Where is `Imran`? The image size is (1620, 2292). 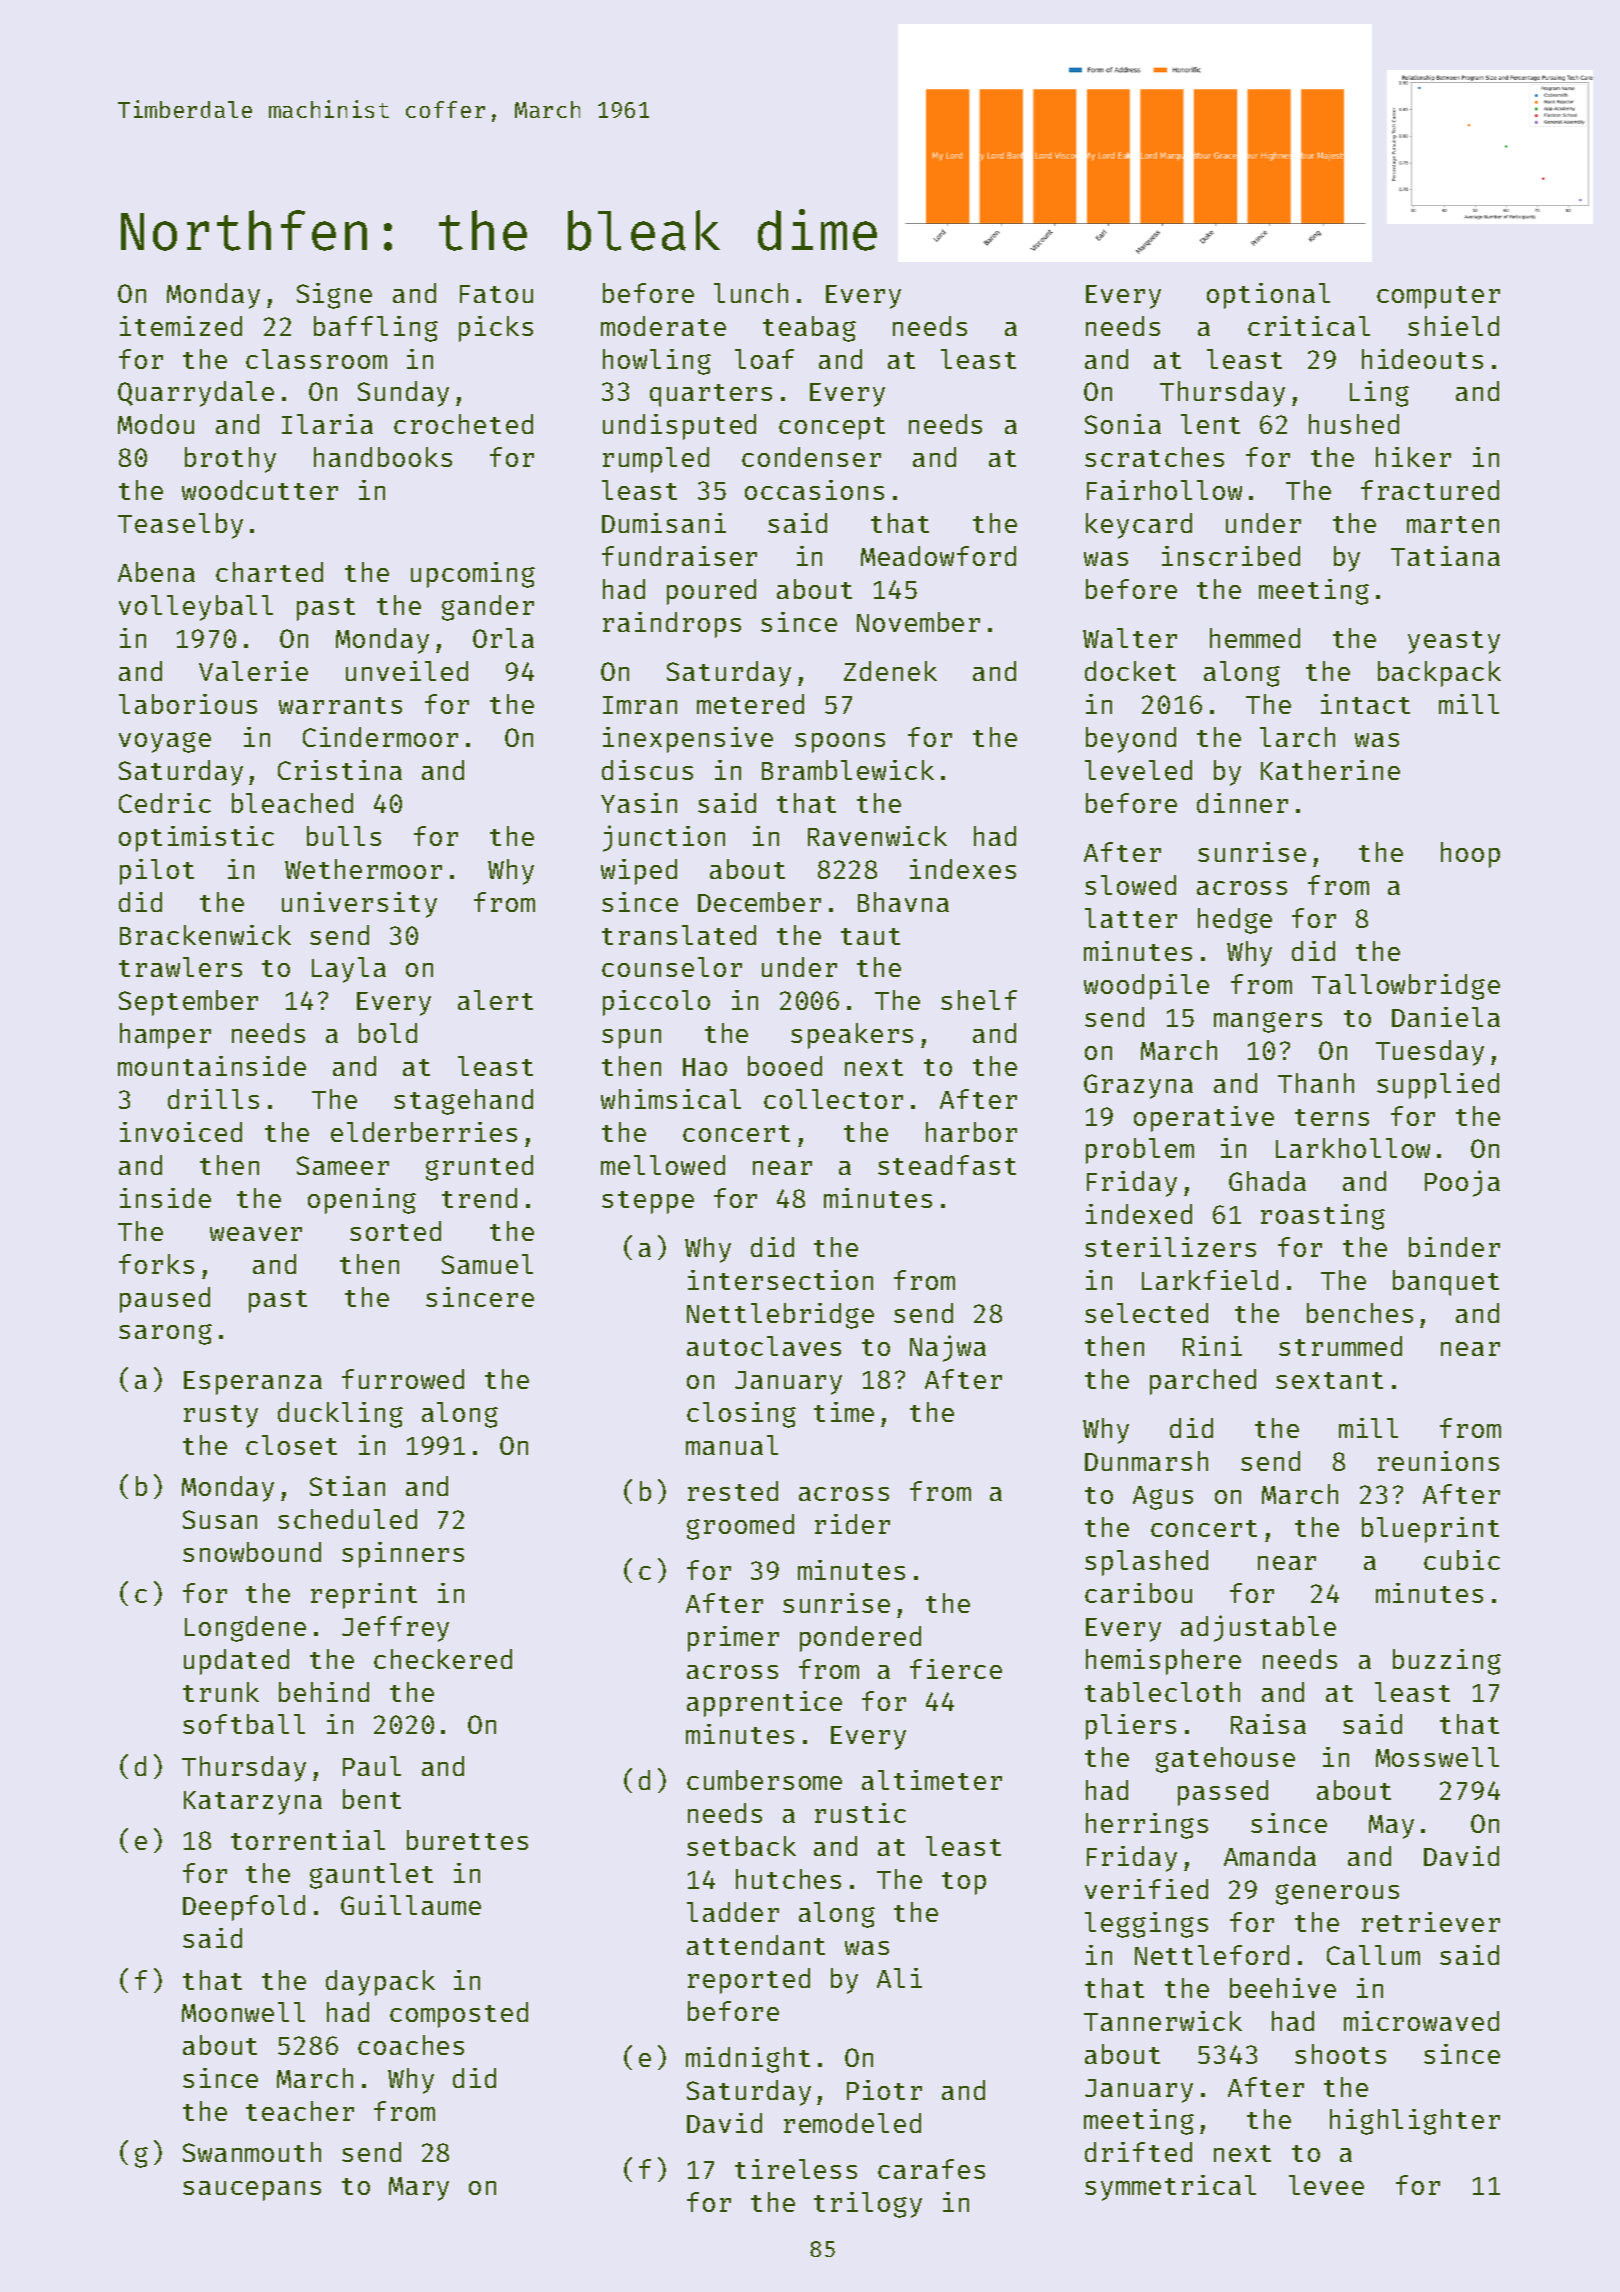
Imran is located at coordinates (640, 705).
